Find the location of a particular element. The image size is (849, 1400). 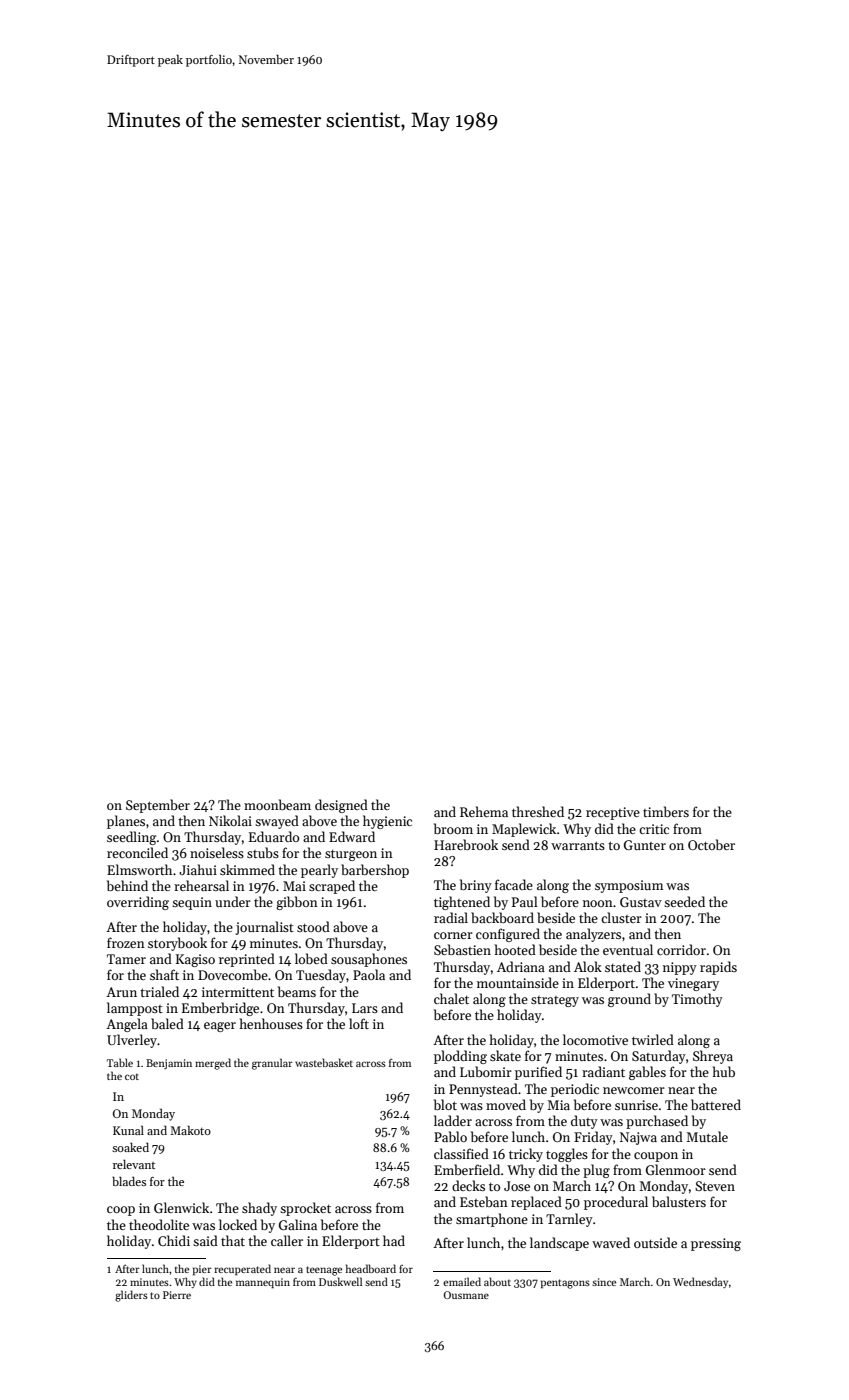

Rehema is located at coordinates (484, 811).
